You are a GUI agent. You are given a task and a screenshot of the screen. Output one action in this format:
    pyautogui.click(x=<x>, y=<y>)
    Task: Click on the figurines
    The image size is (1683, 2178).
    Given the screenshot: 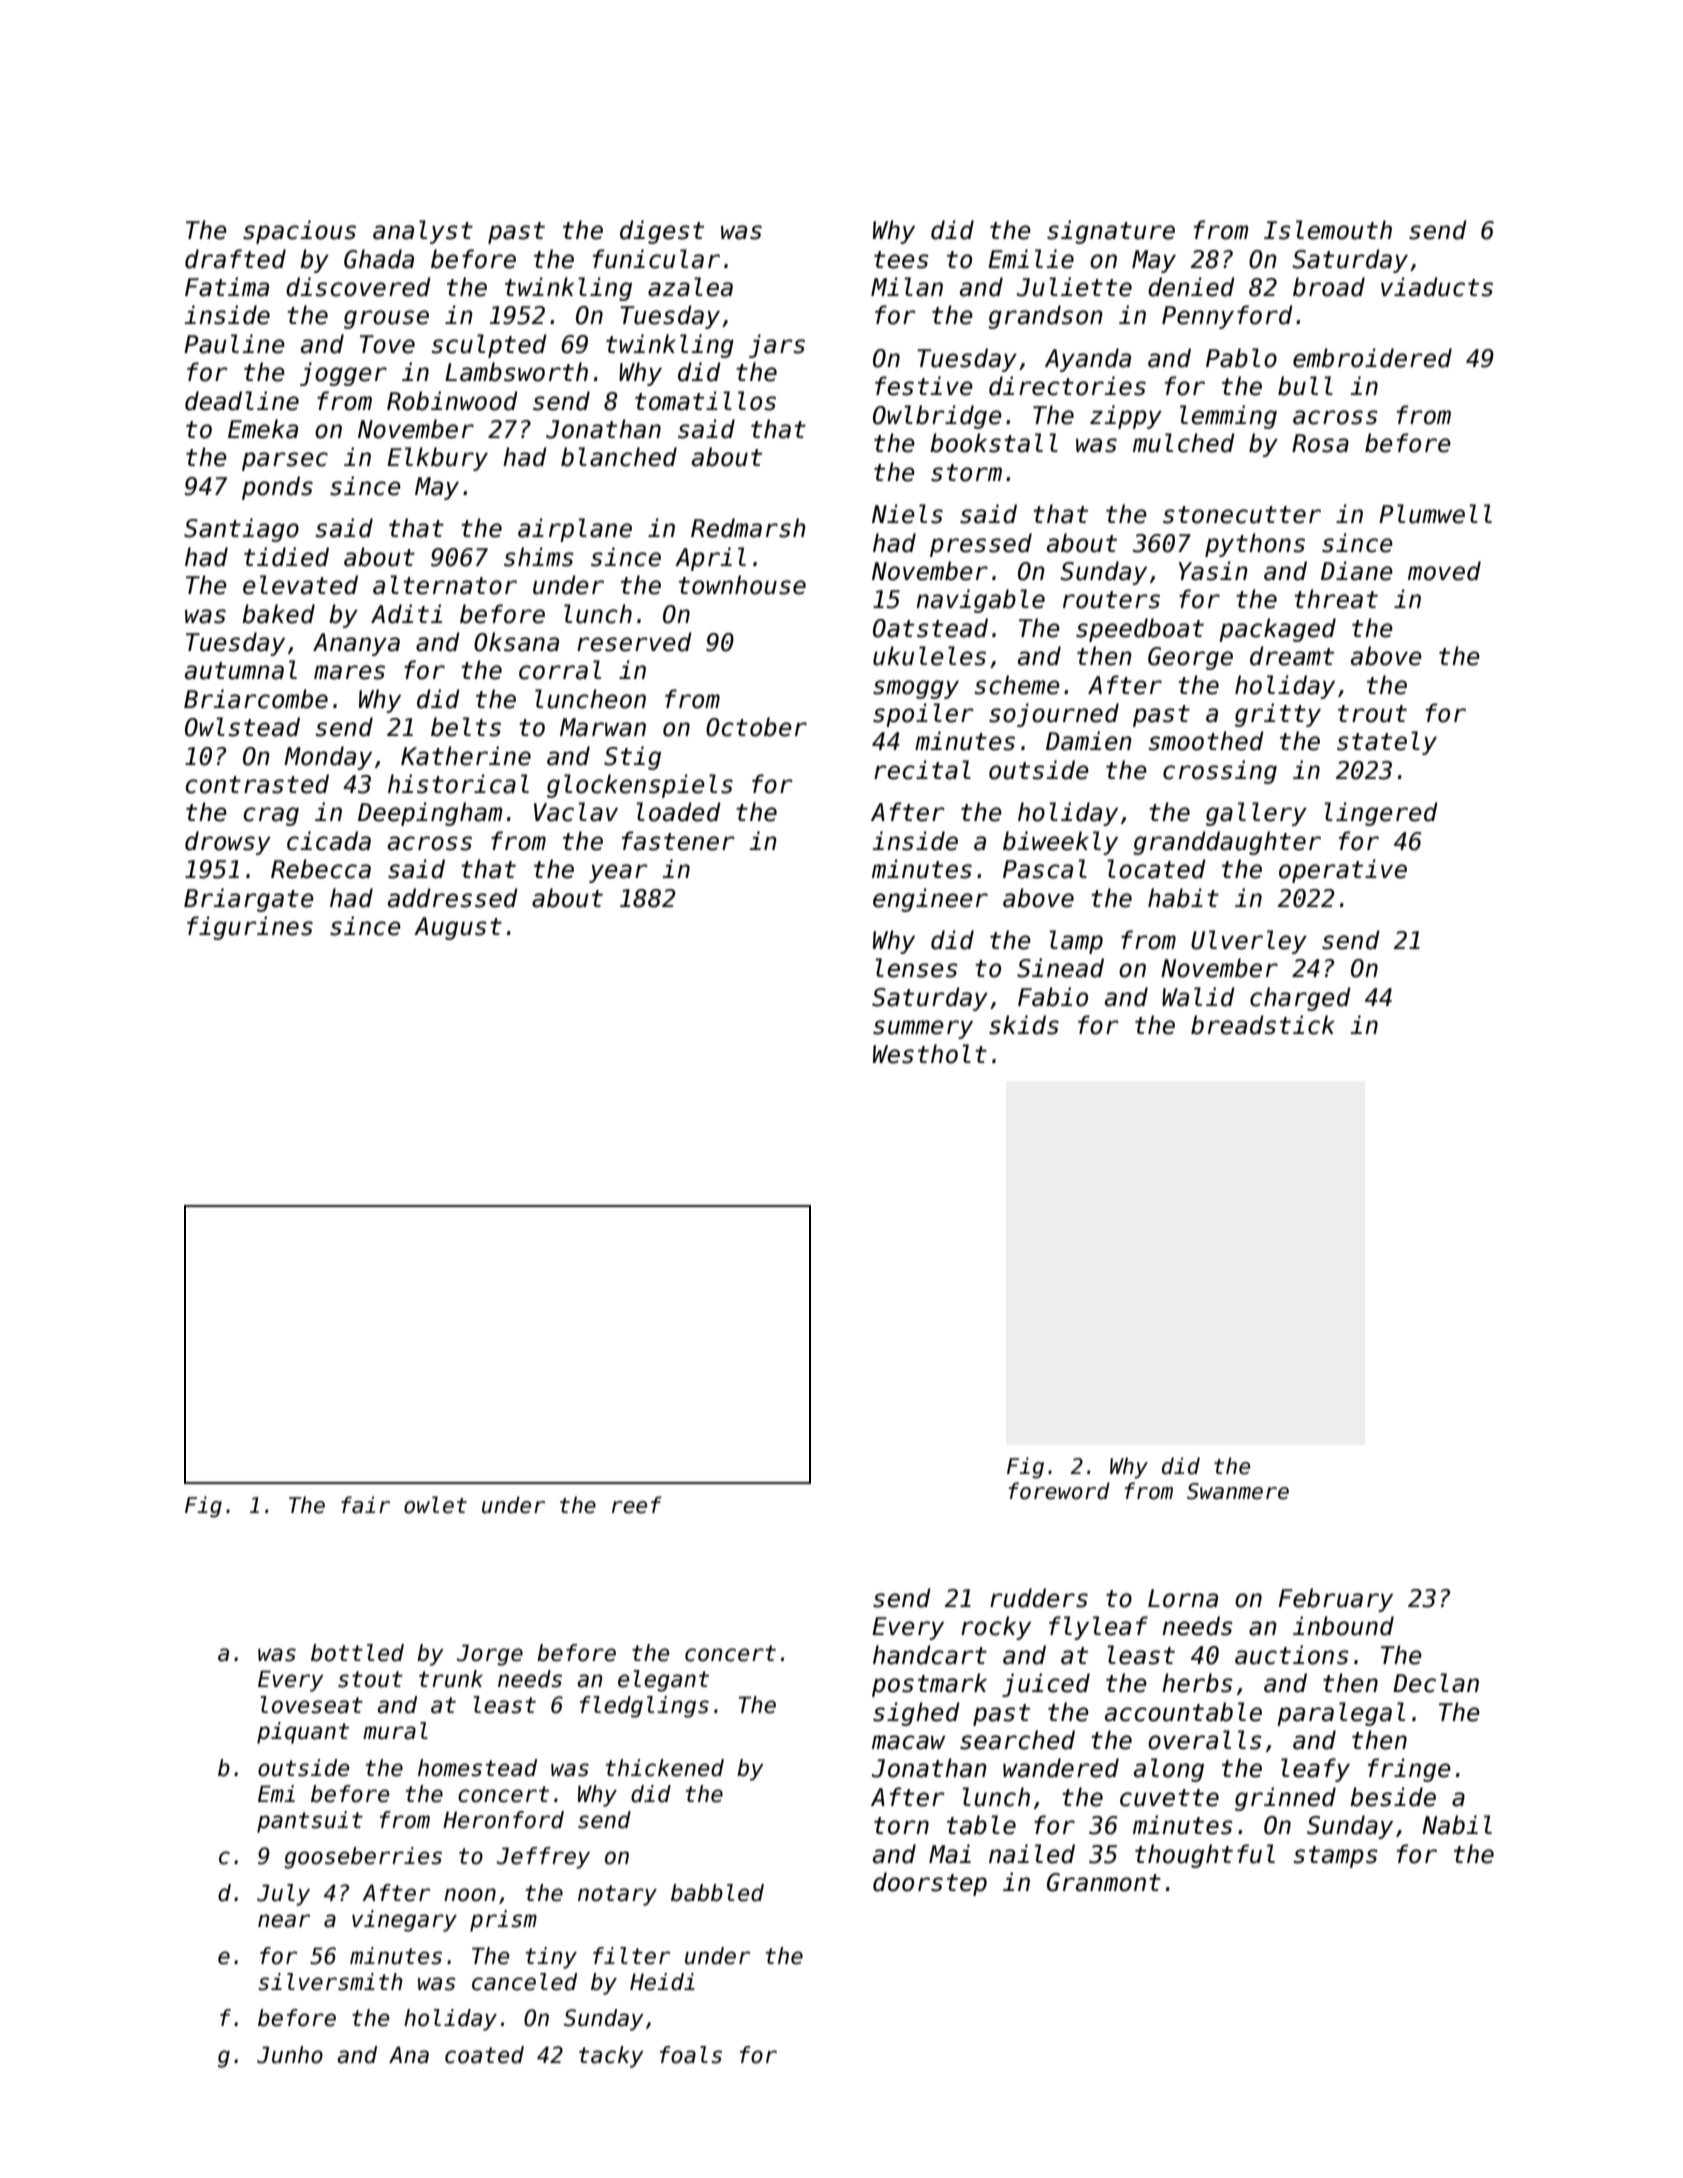 What is the action you would take?
    pyautogui.click(x=250, y=928)
